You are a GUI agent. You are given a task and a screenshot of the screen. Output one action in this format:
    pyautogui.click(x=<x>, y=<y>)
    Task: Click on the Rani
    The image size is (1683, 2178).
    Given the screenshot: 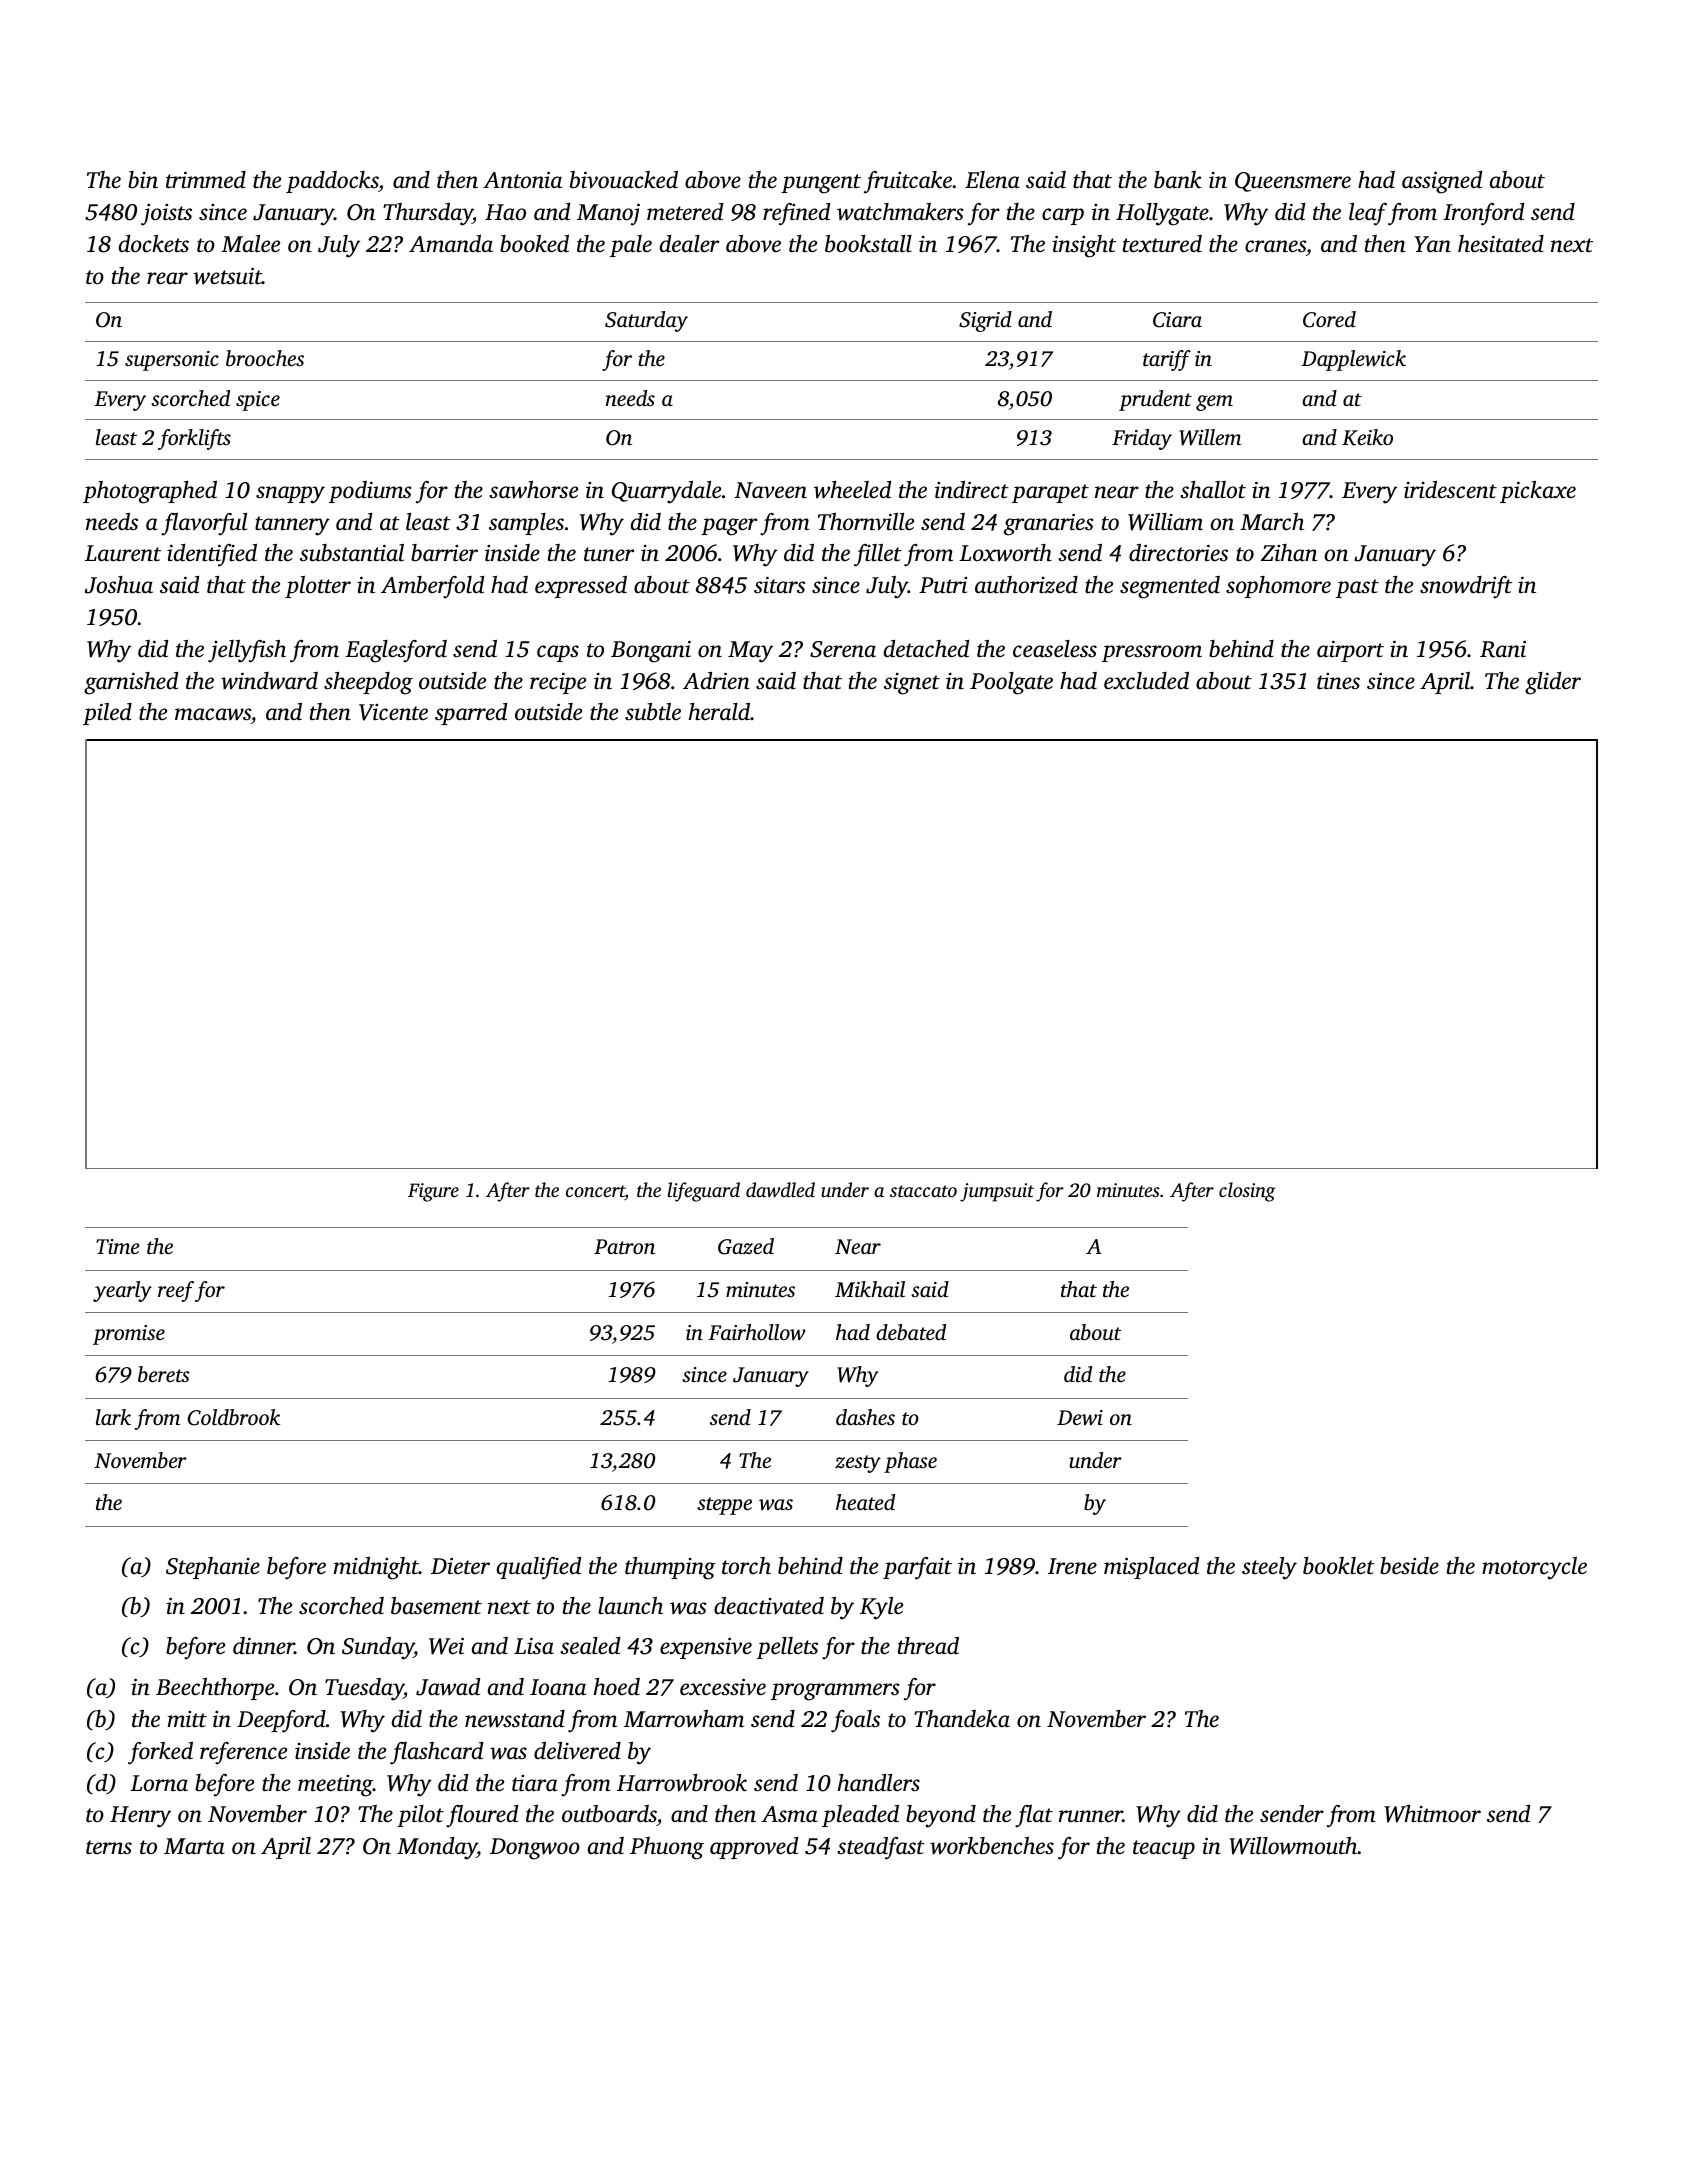 What is the action you would take?
    pyautogui.click(x=1503, y=649)
